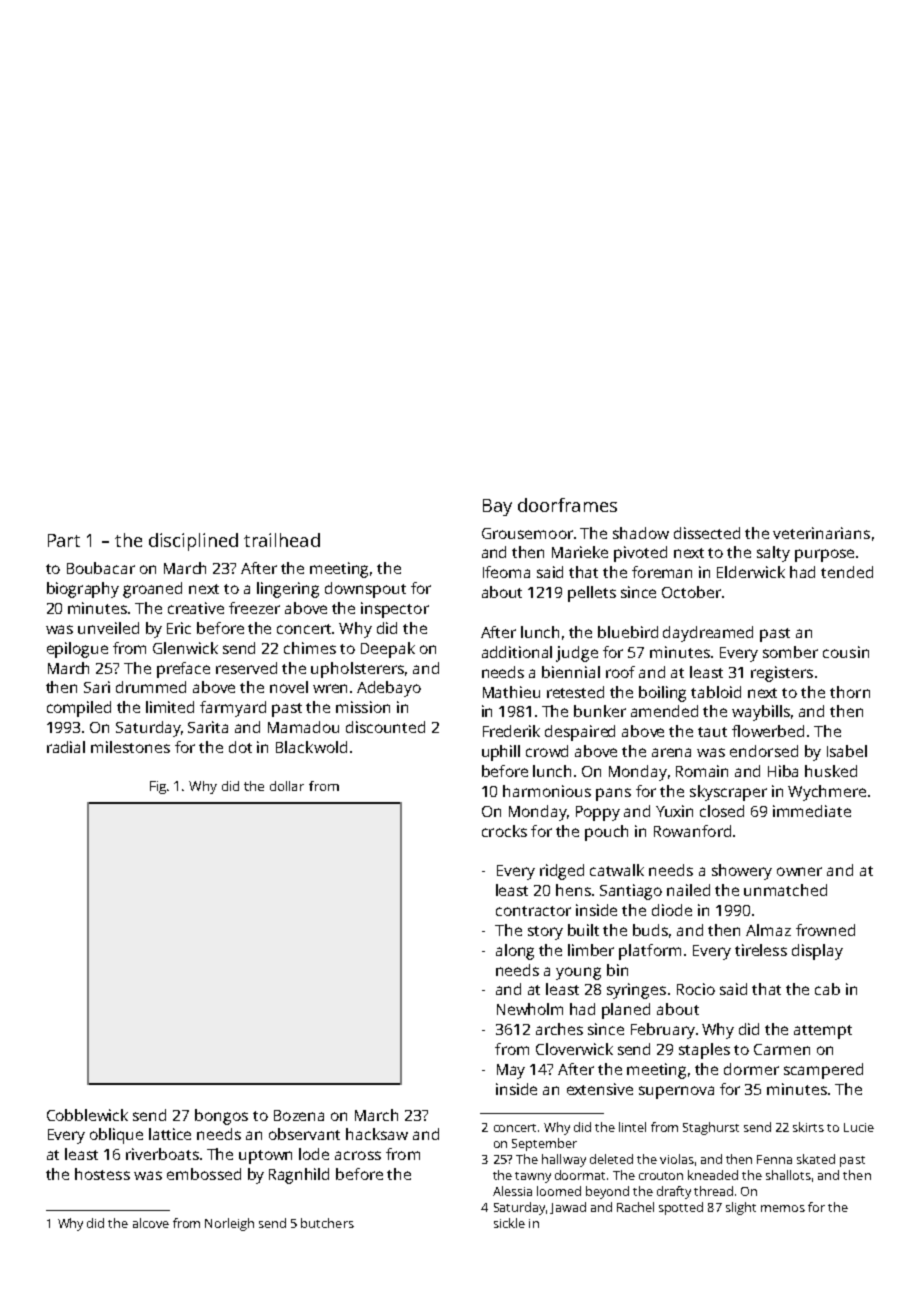 The height and width of the screenshot is (1314, 924). Describe the element at coordinates (87, 1115) in the screenshot. I see `Cobblewick` at that location.
